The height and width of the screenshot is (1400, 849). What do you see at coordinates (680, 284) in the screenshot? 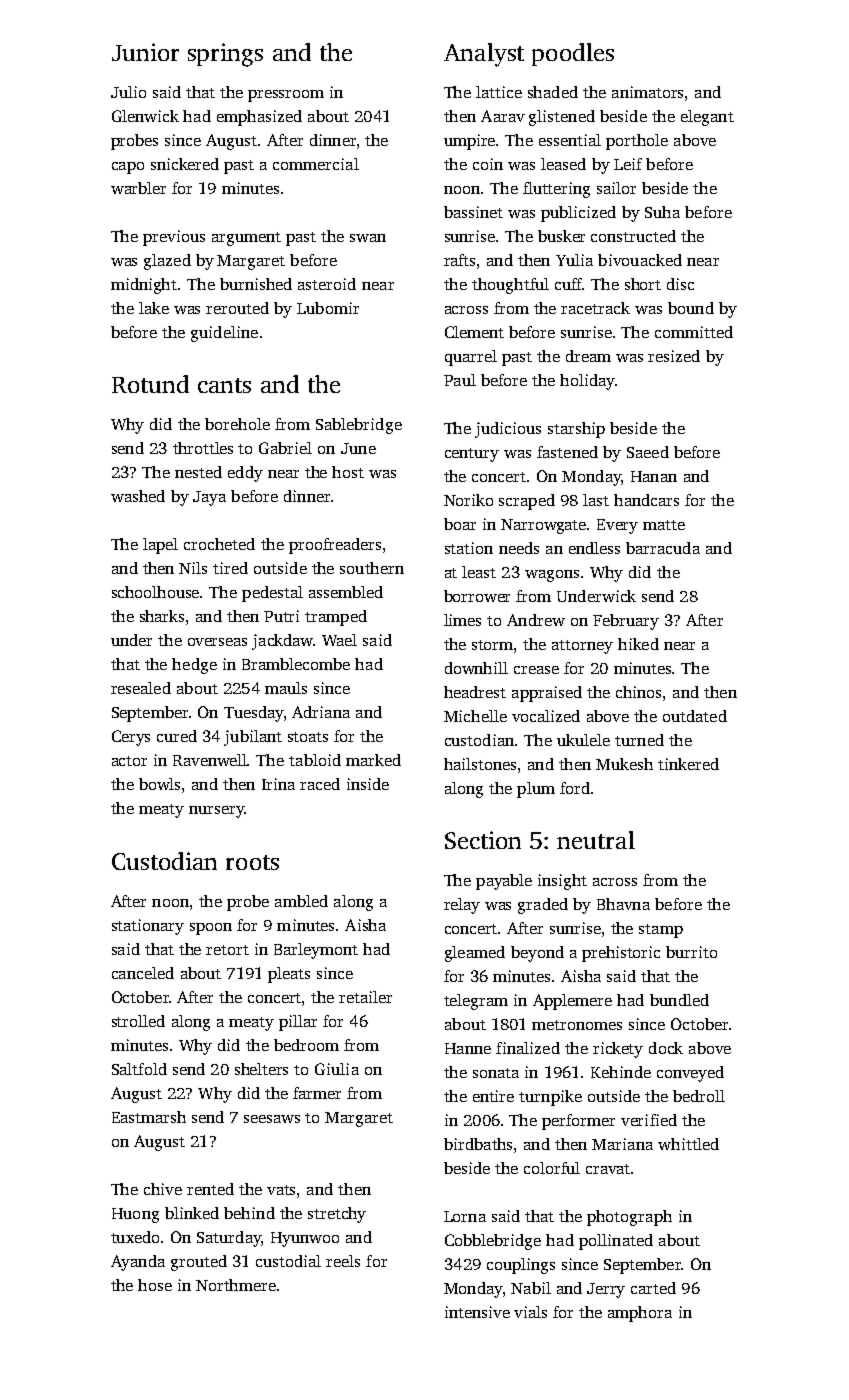
I see `disc` at bounding box center [680, 284].
